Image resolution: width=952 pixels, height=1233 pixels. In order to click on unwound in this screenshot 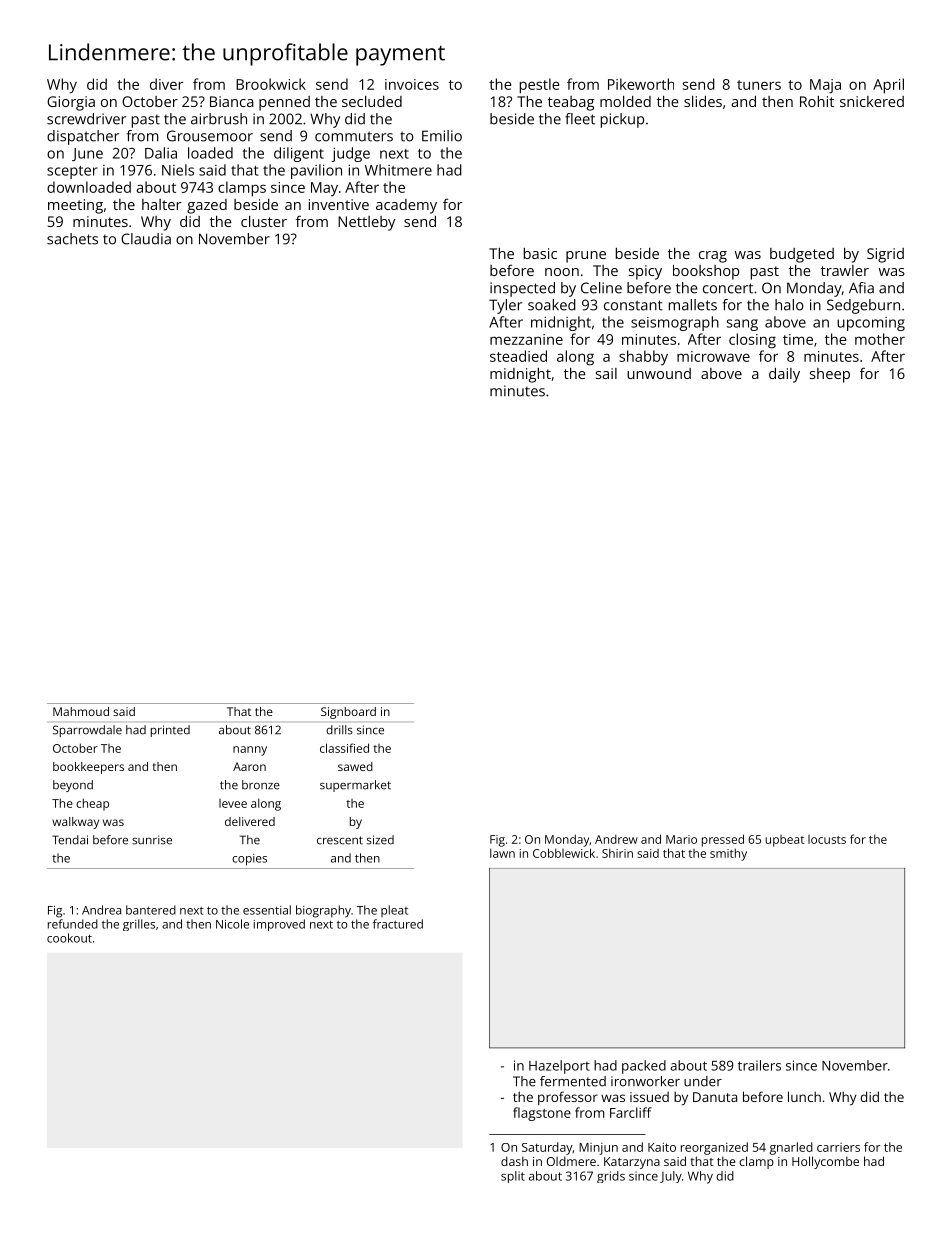, I will do `click(659, 373)`.
